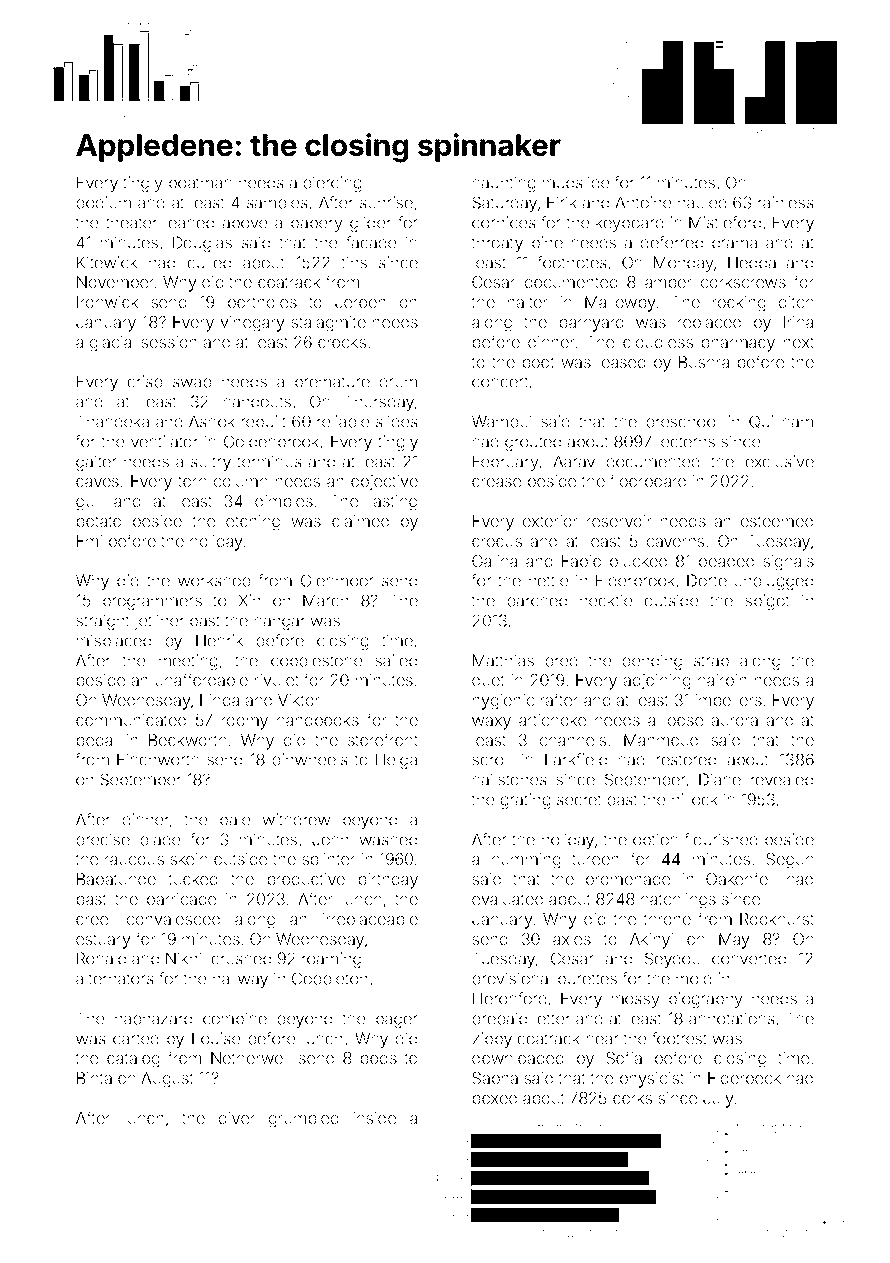  What do you see at coordinates (235, 820) in the image?
I see `bale` at bounding box center [235, 820].
